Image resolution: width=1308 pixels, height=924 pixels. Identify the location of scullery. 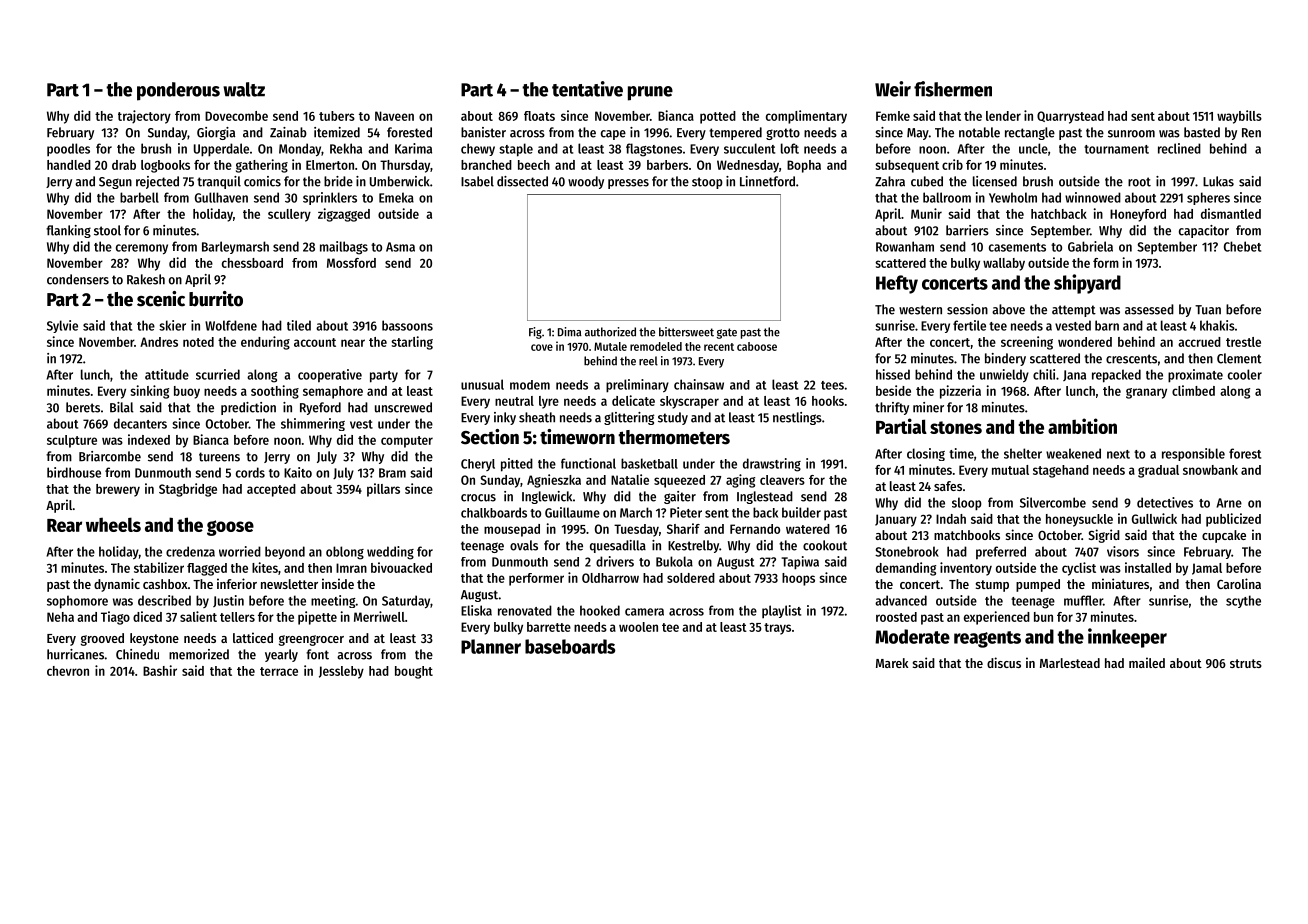
(289, 215).
